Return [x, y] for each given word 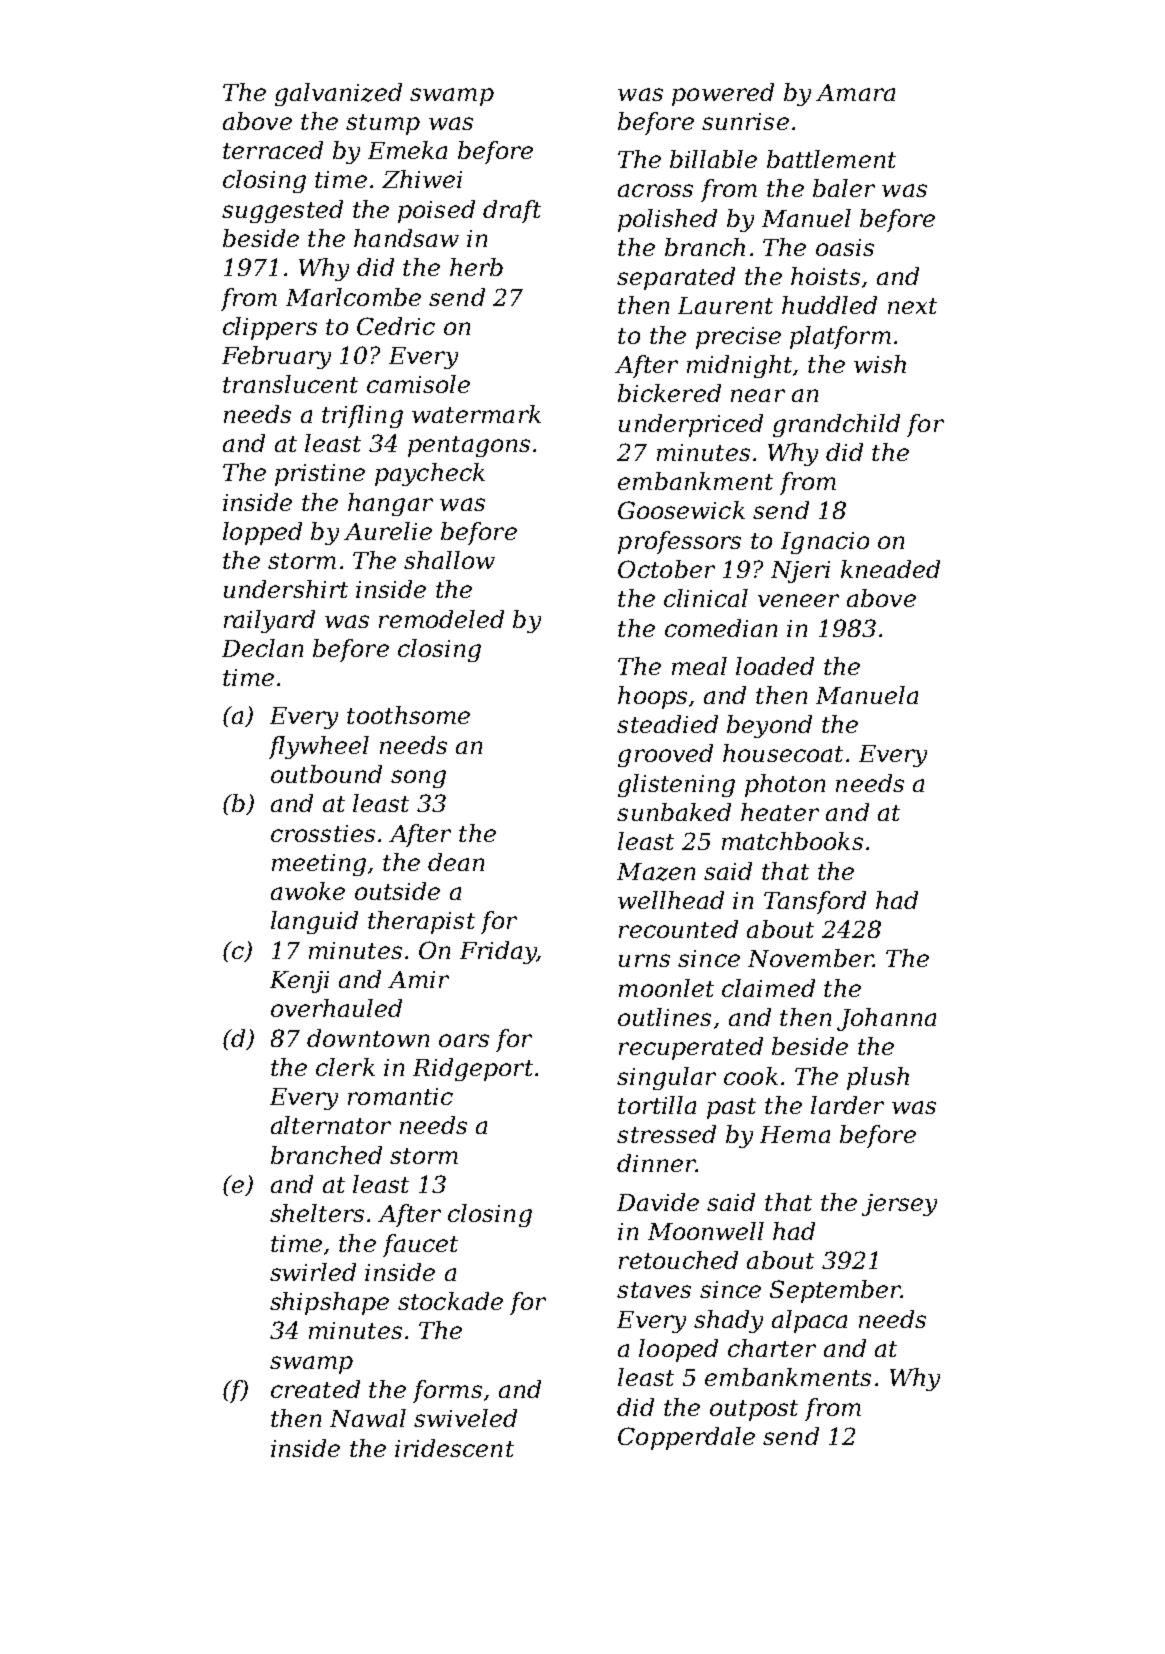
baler [844, 188]
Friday [498, 952]
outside [397, 891]
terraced [273, 150]
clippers [270, 328]
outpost [754, 1410]
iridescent [454, 1448]
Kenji [299, 982]
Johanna [886, 1019]
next [912, 306]
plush [878, 1078]
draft [512, 211]
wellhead [671, 900]
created [315, 1389]
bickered [669, 393]
